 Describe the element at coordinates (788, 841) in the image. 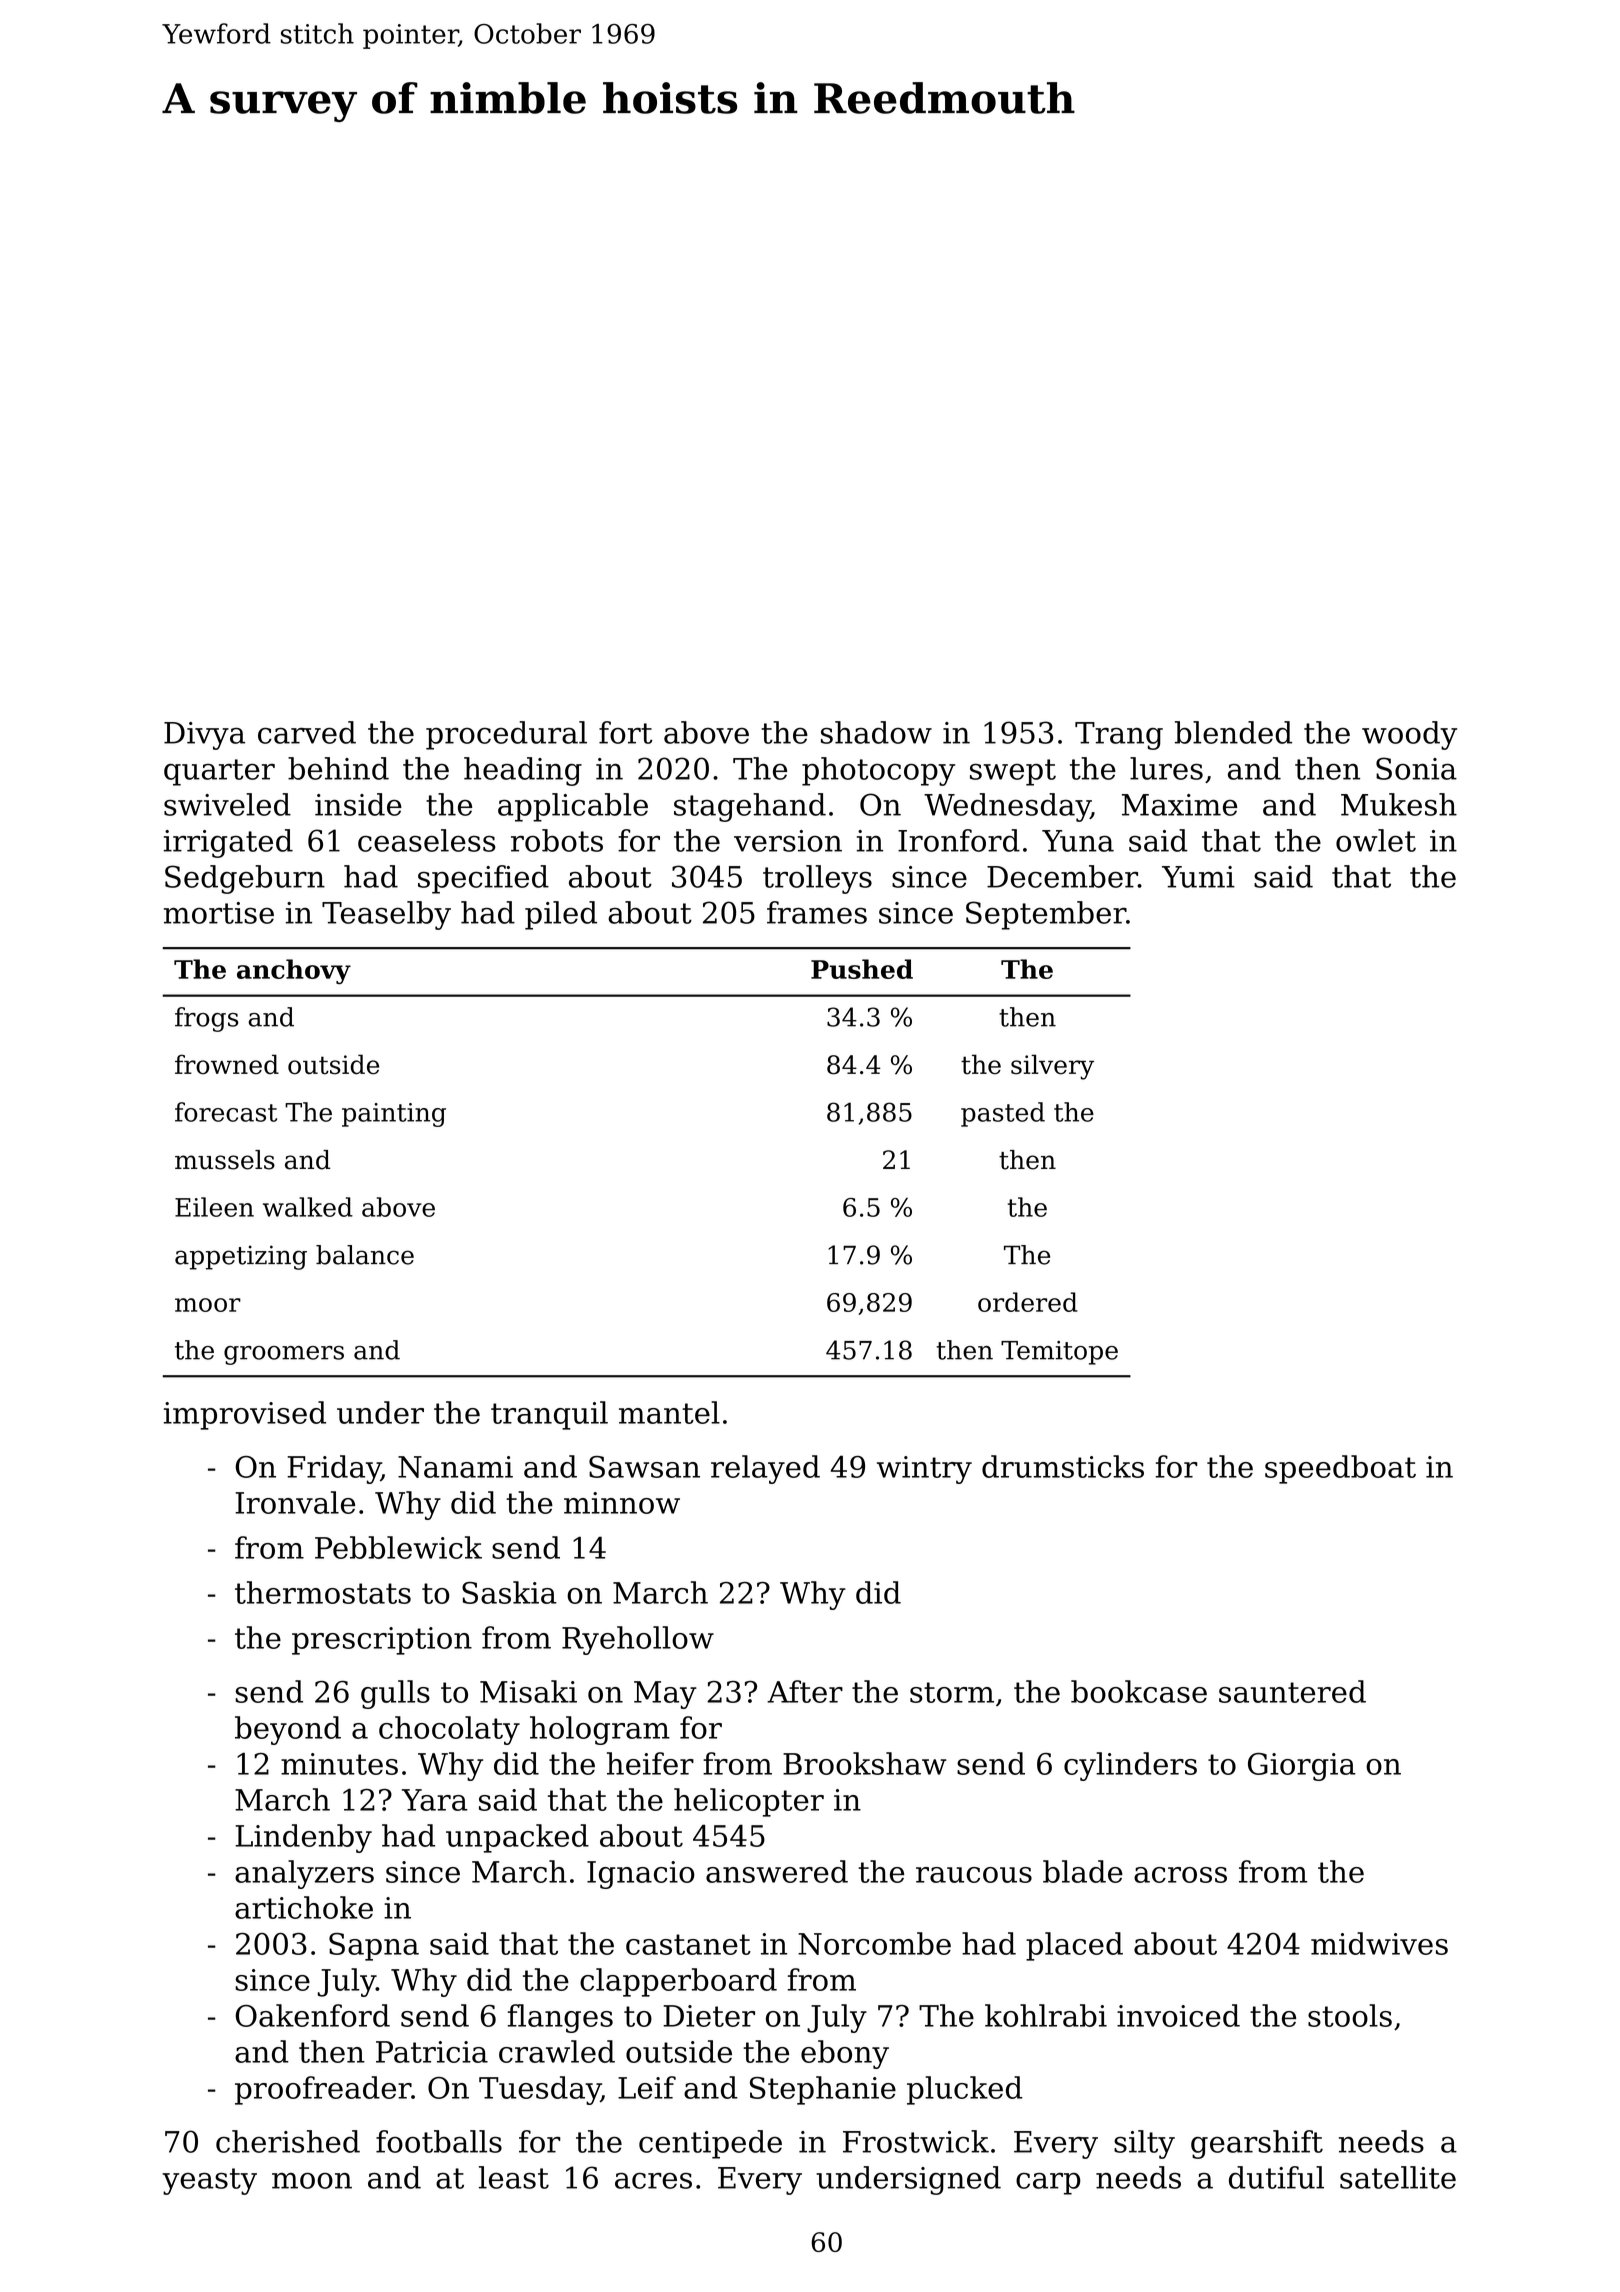

I see `version` at that location.
